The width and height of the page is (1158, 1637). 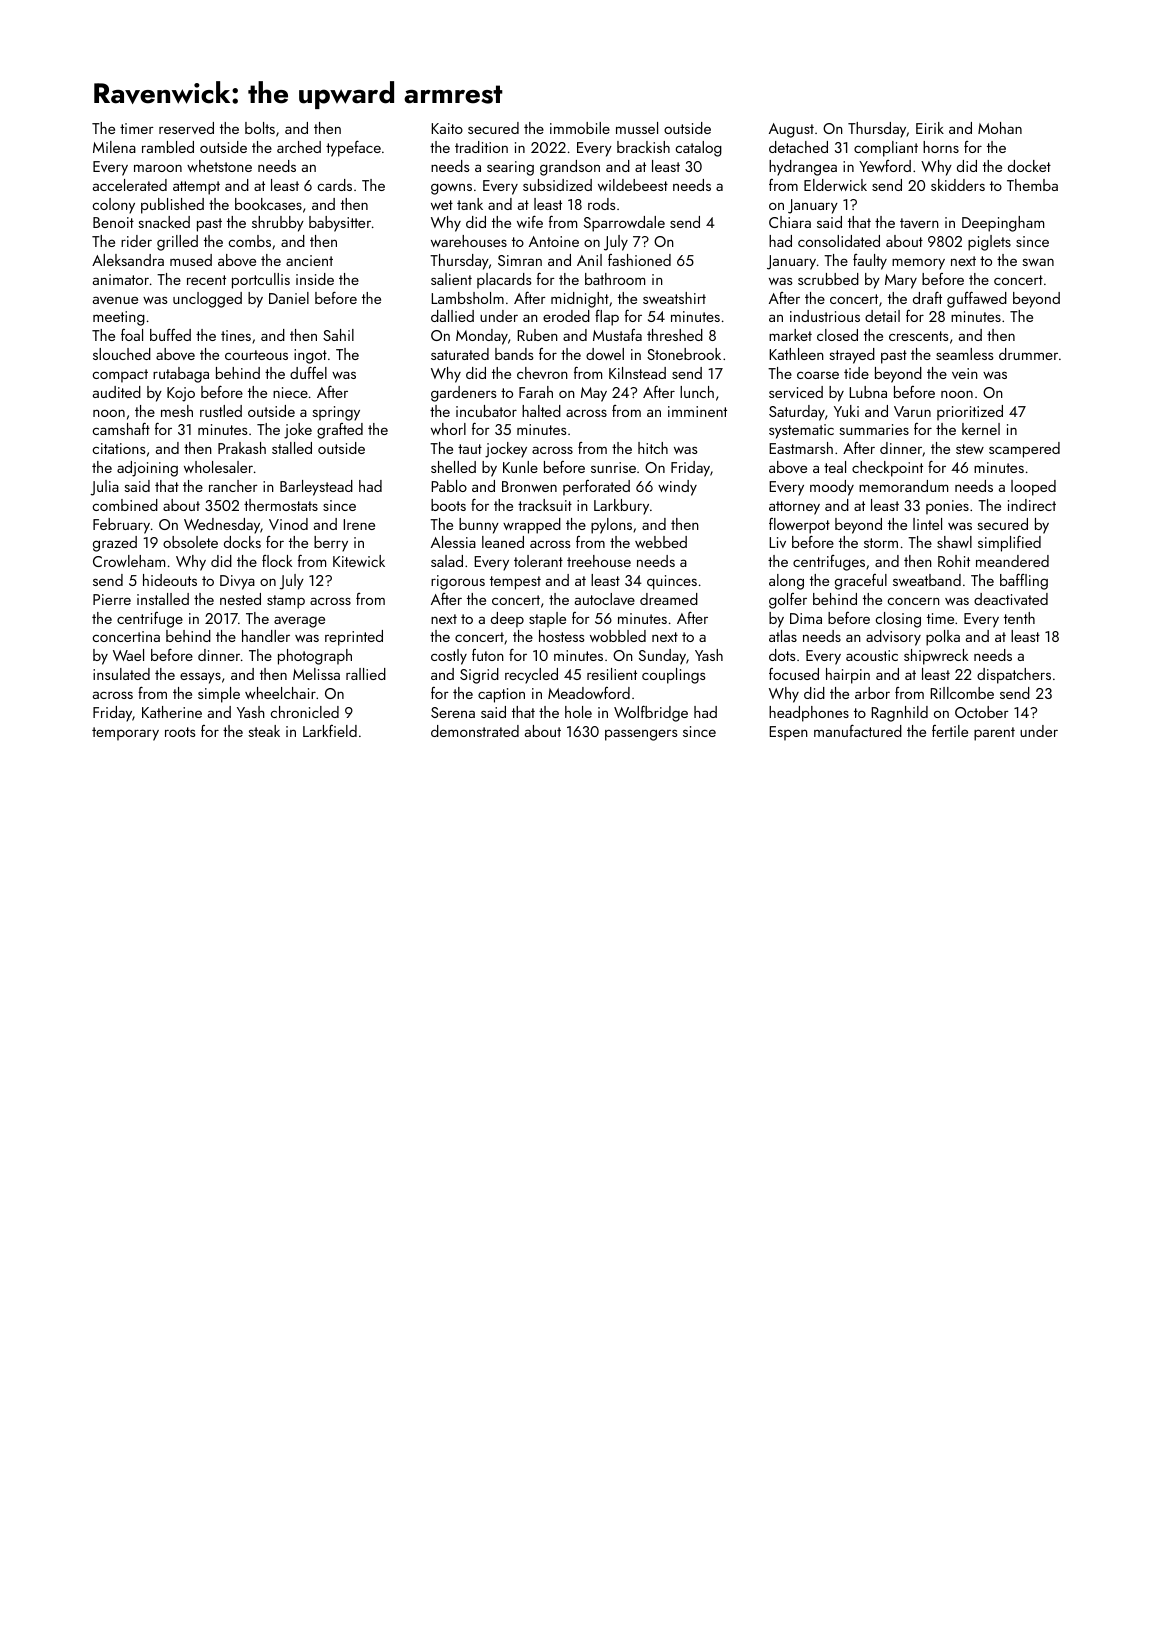 What do you see at coordinates (147, 469) in the page?
I see `adjoining` at bounding box center [147, 469].
